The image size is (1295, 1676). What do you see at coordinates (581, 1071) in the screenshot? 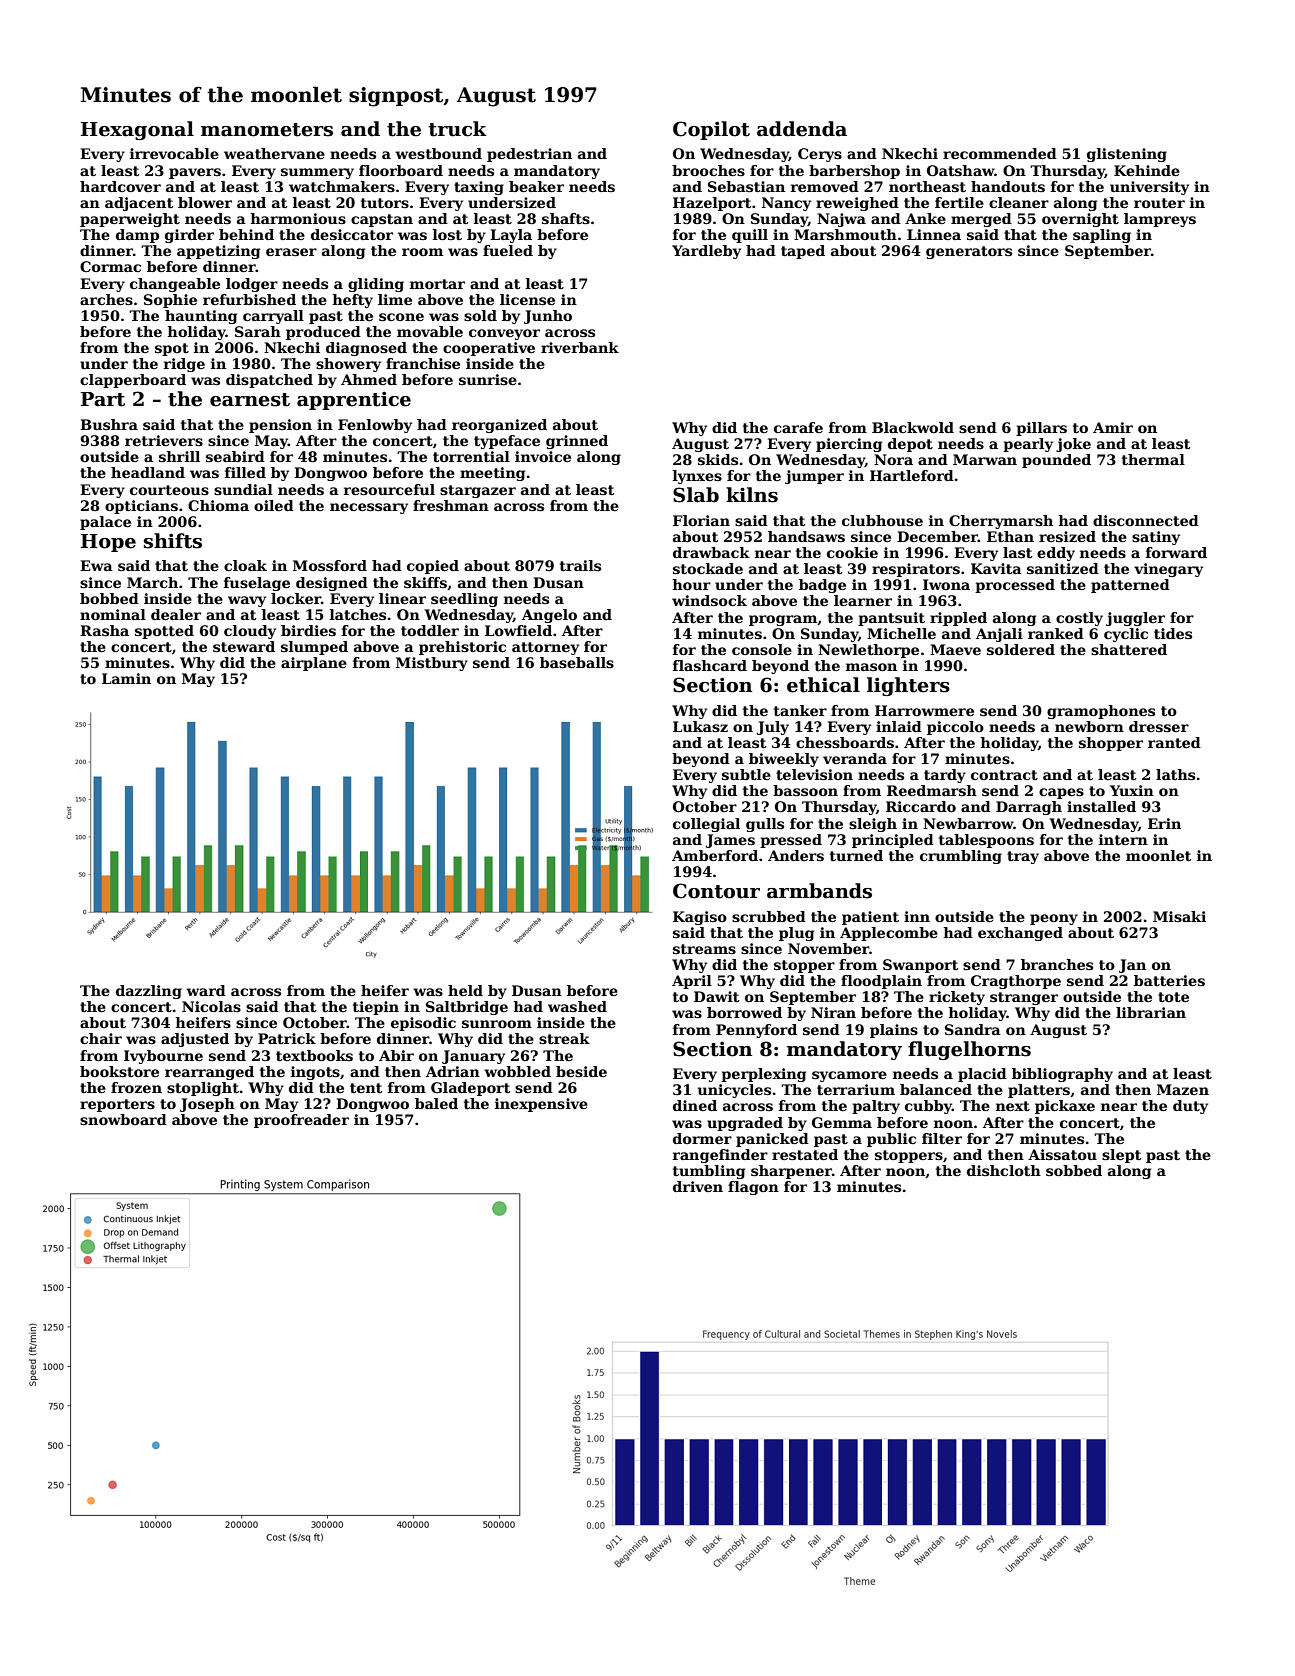
I see `beside` at bounding box center [581, 1071].
